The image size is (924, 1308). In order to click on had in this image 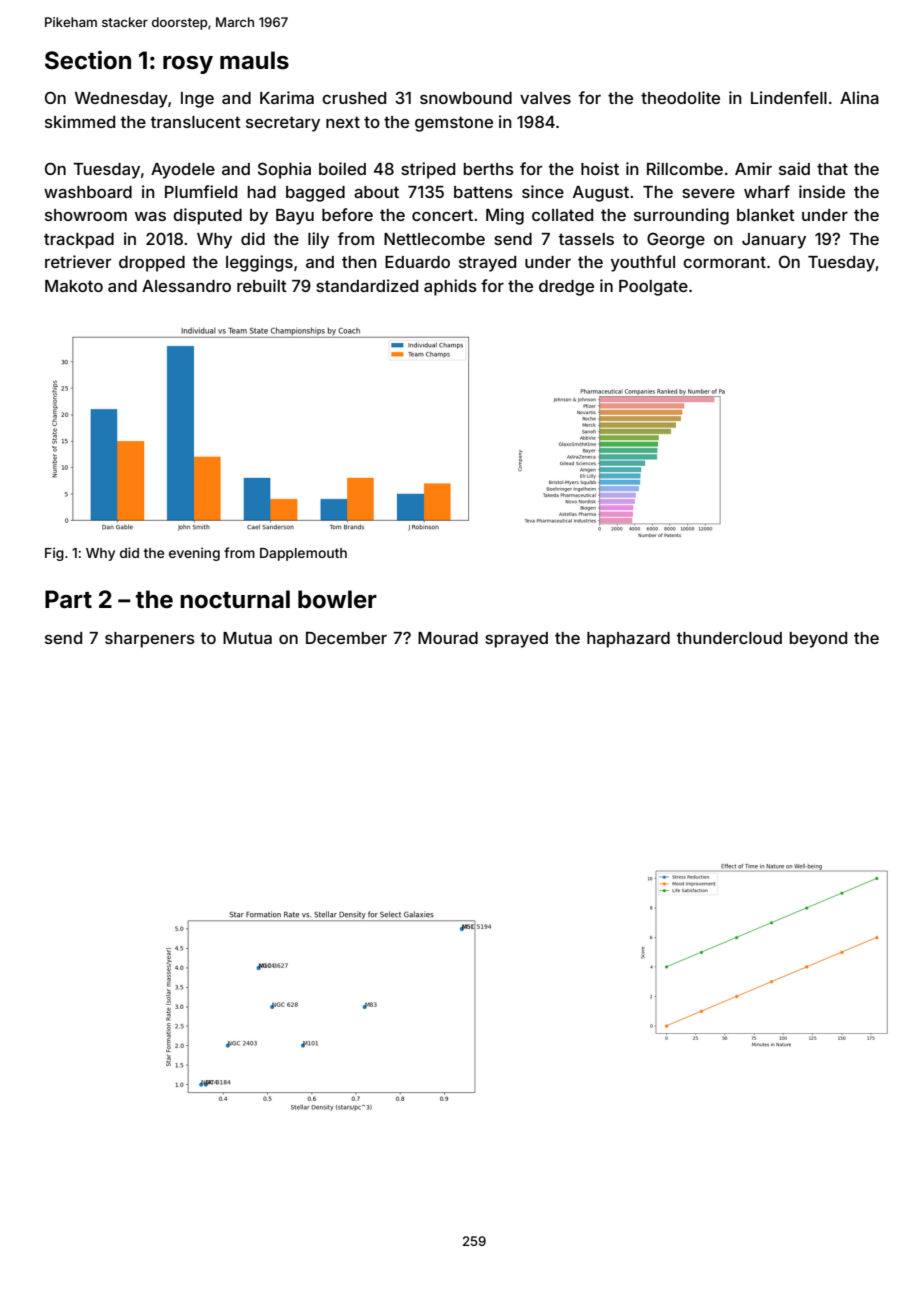, I will do `click(262, 192)`.
